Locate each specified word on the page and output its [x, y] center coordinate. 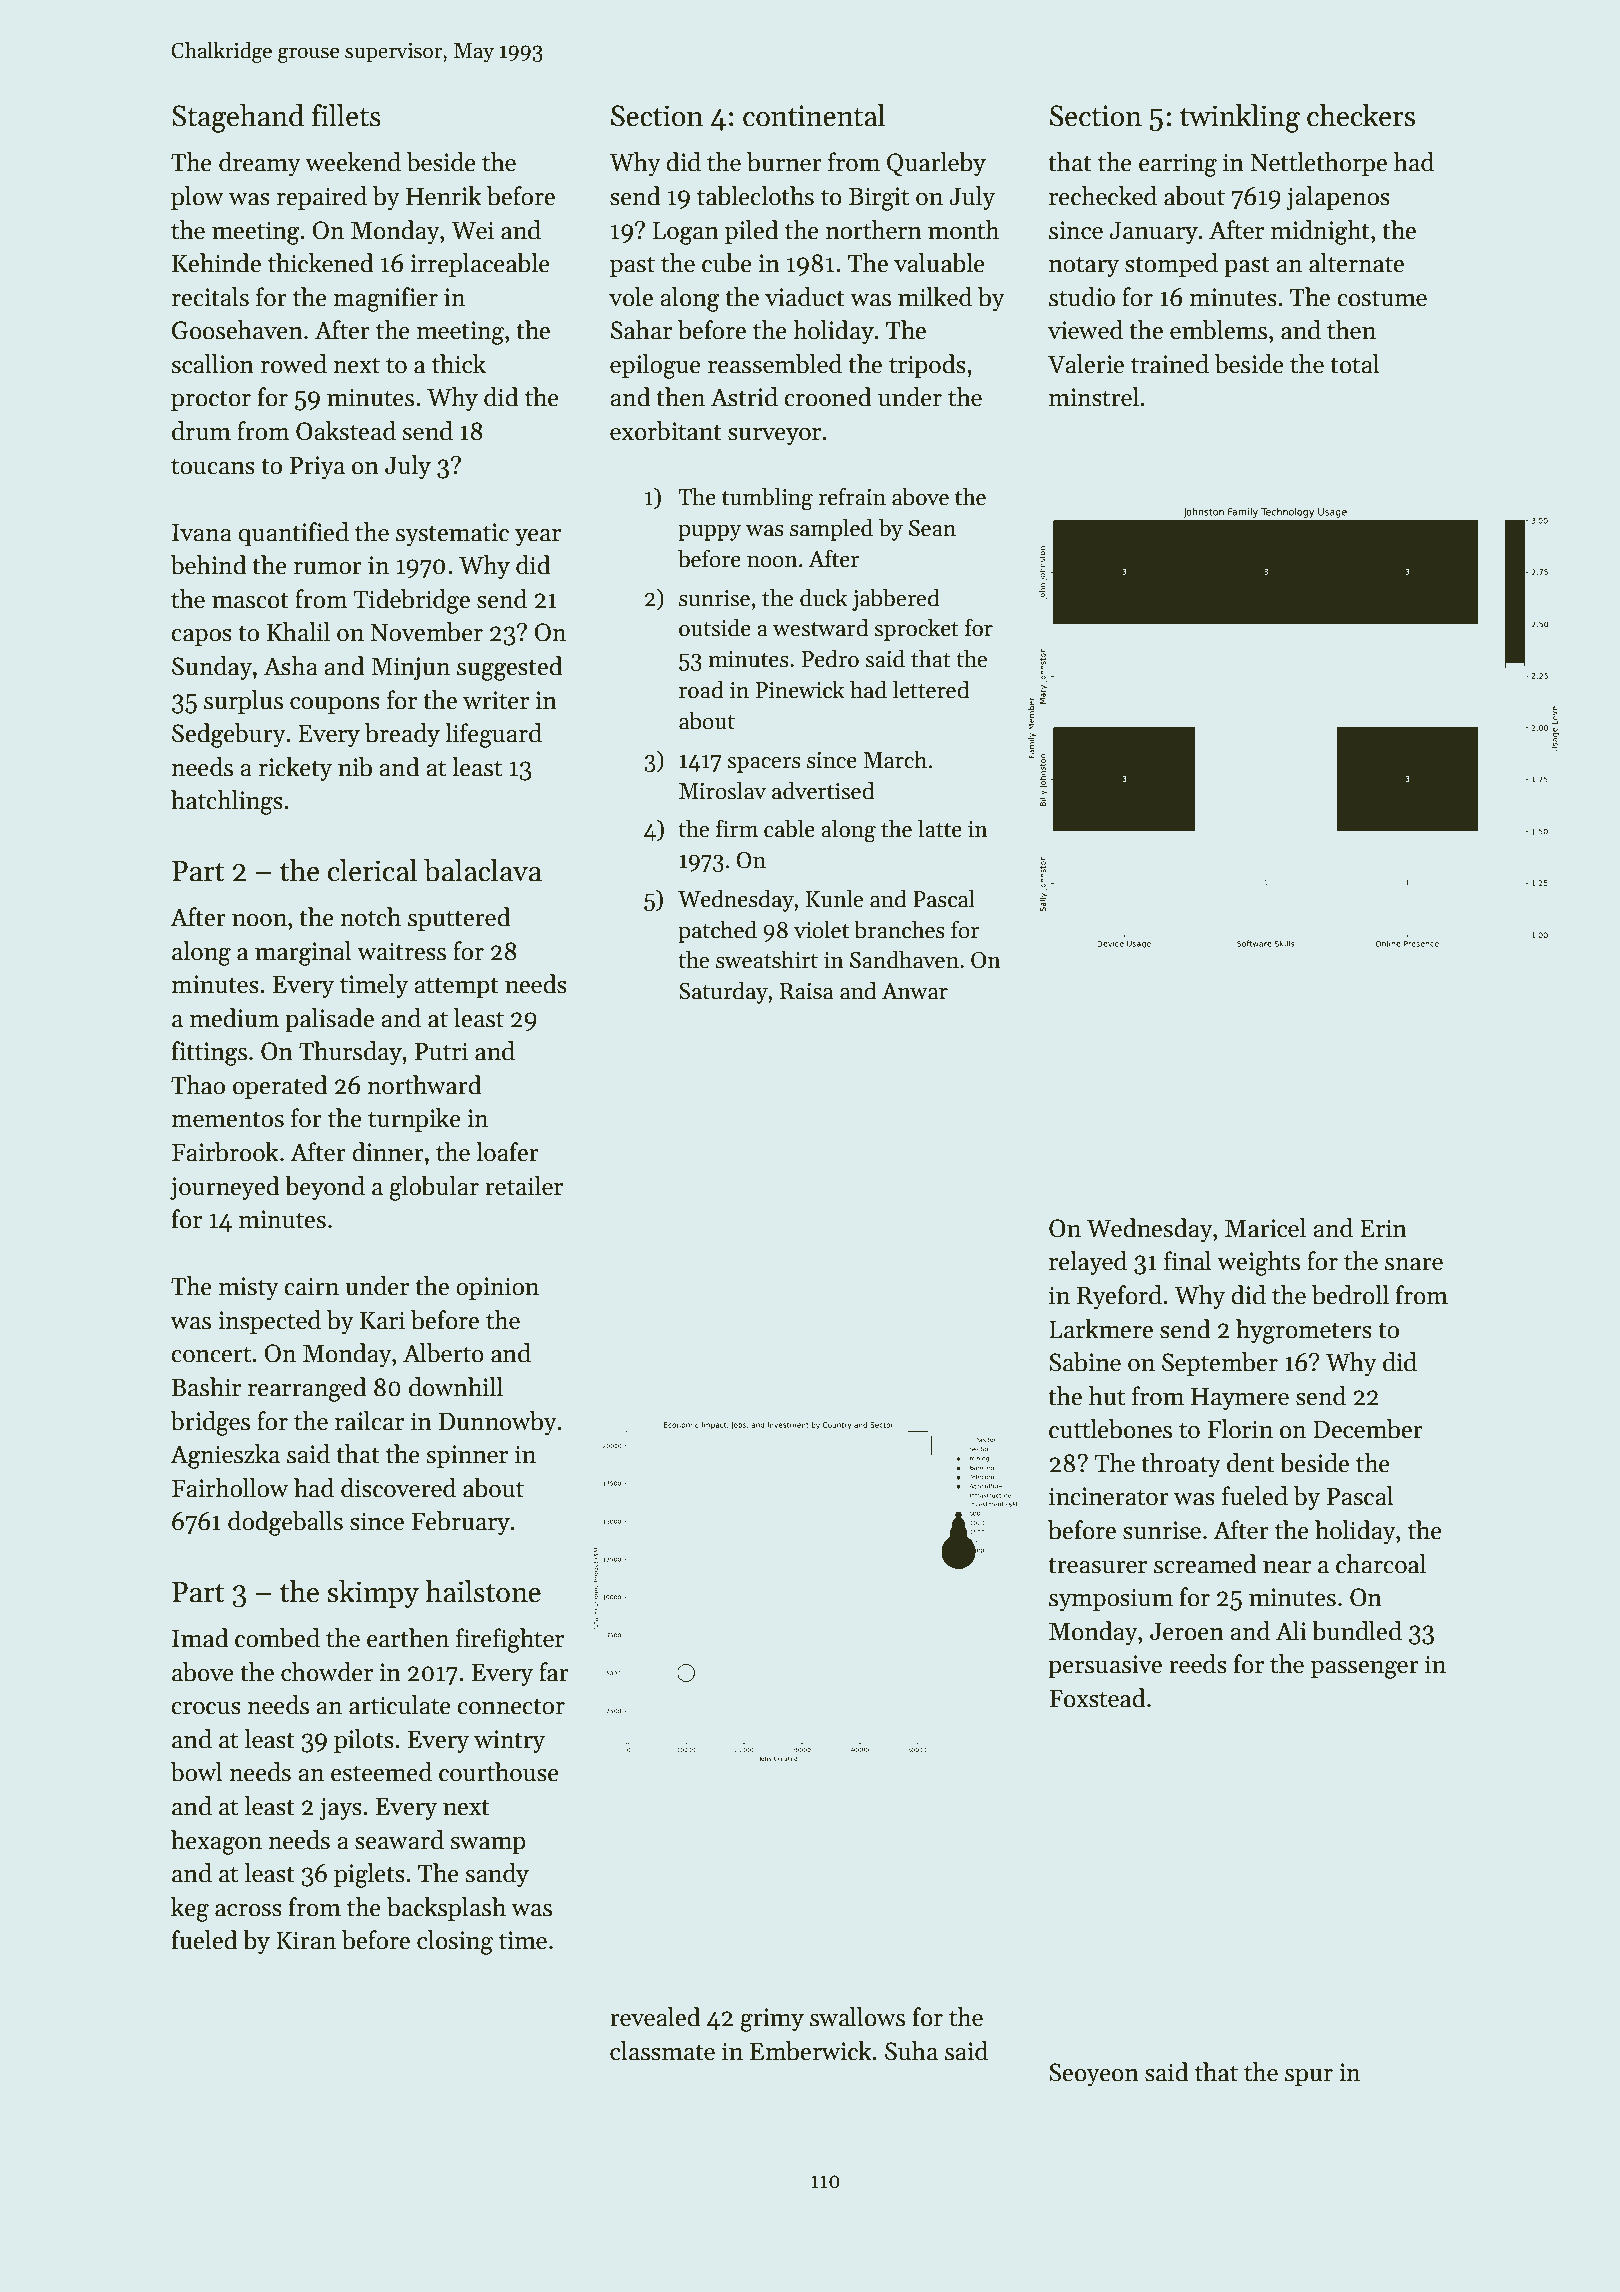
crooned [828, 397]
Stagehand [238, 118]
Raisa [806, 991]
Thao [198, 1085]
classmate [662, 2051]
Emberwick [811, 2051]
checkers [1361, 115]
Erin [1383, 1228]
